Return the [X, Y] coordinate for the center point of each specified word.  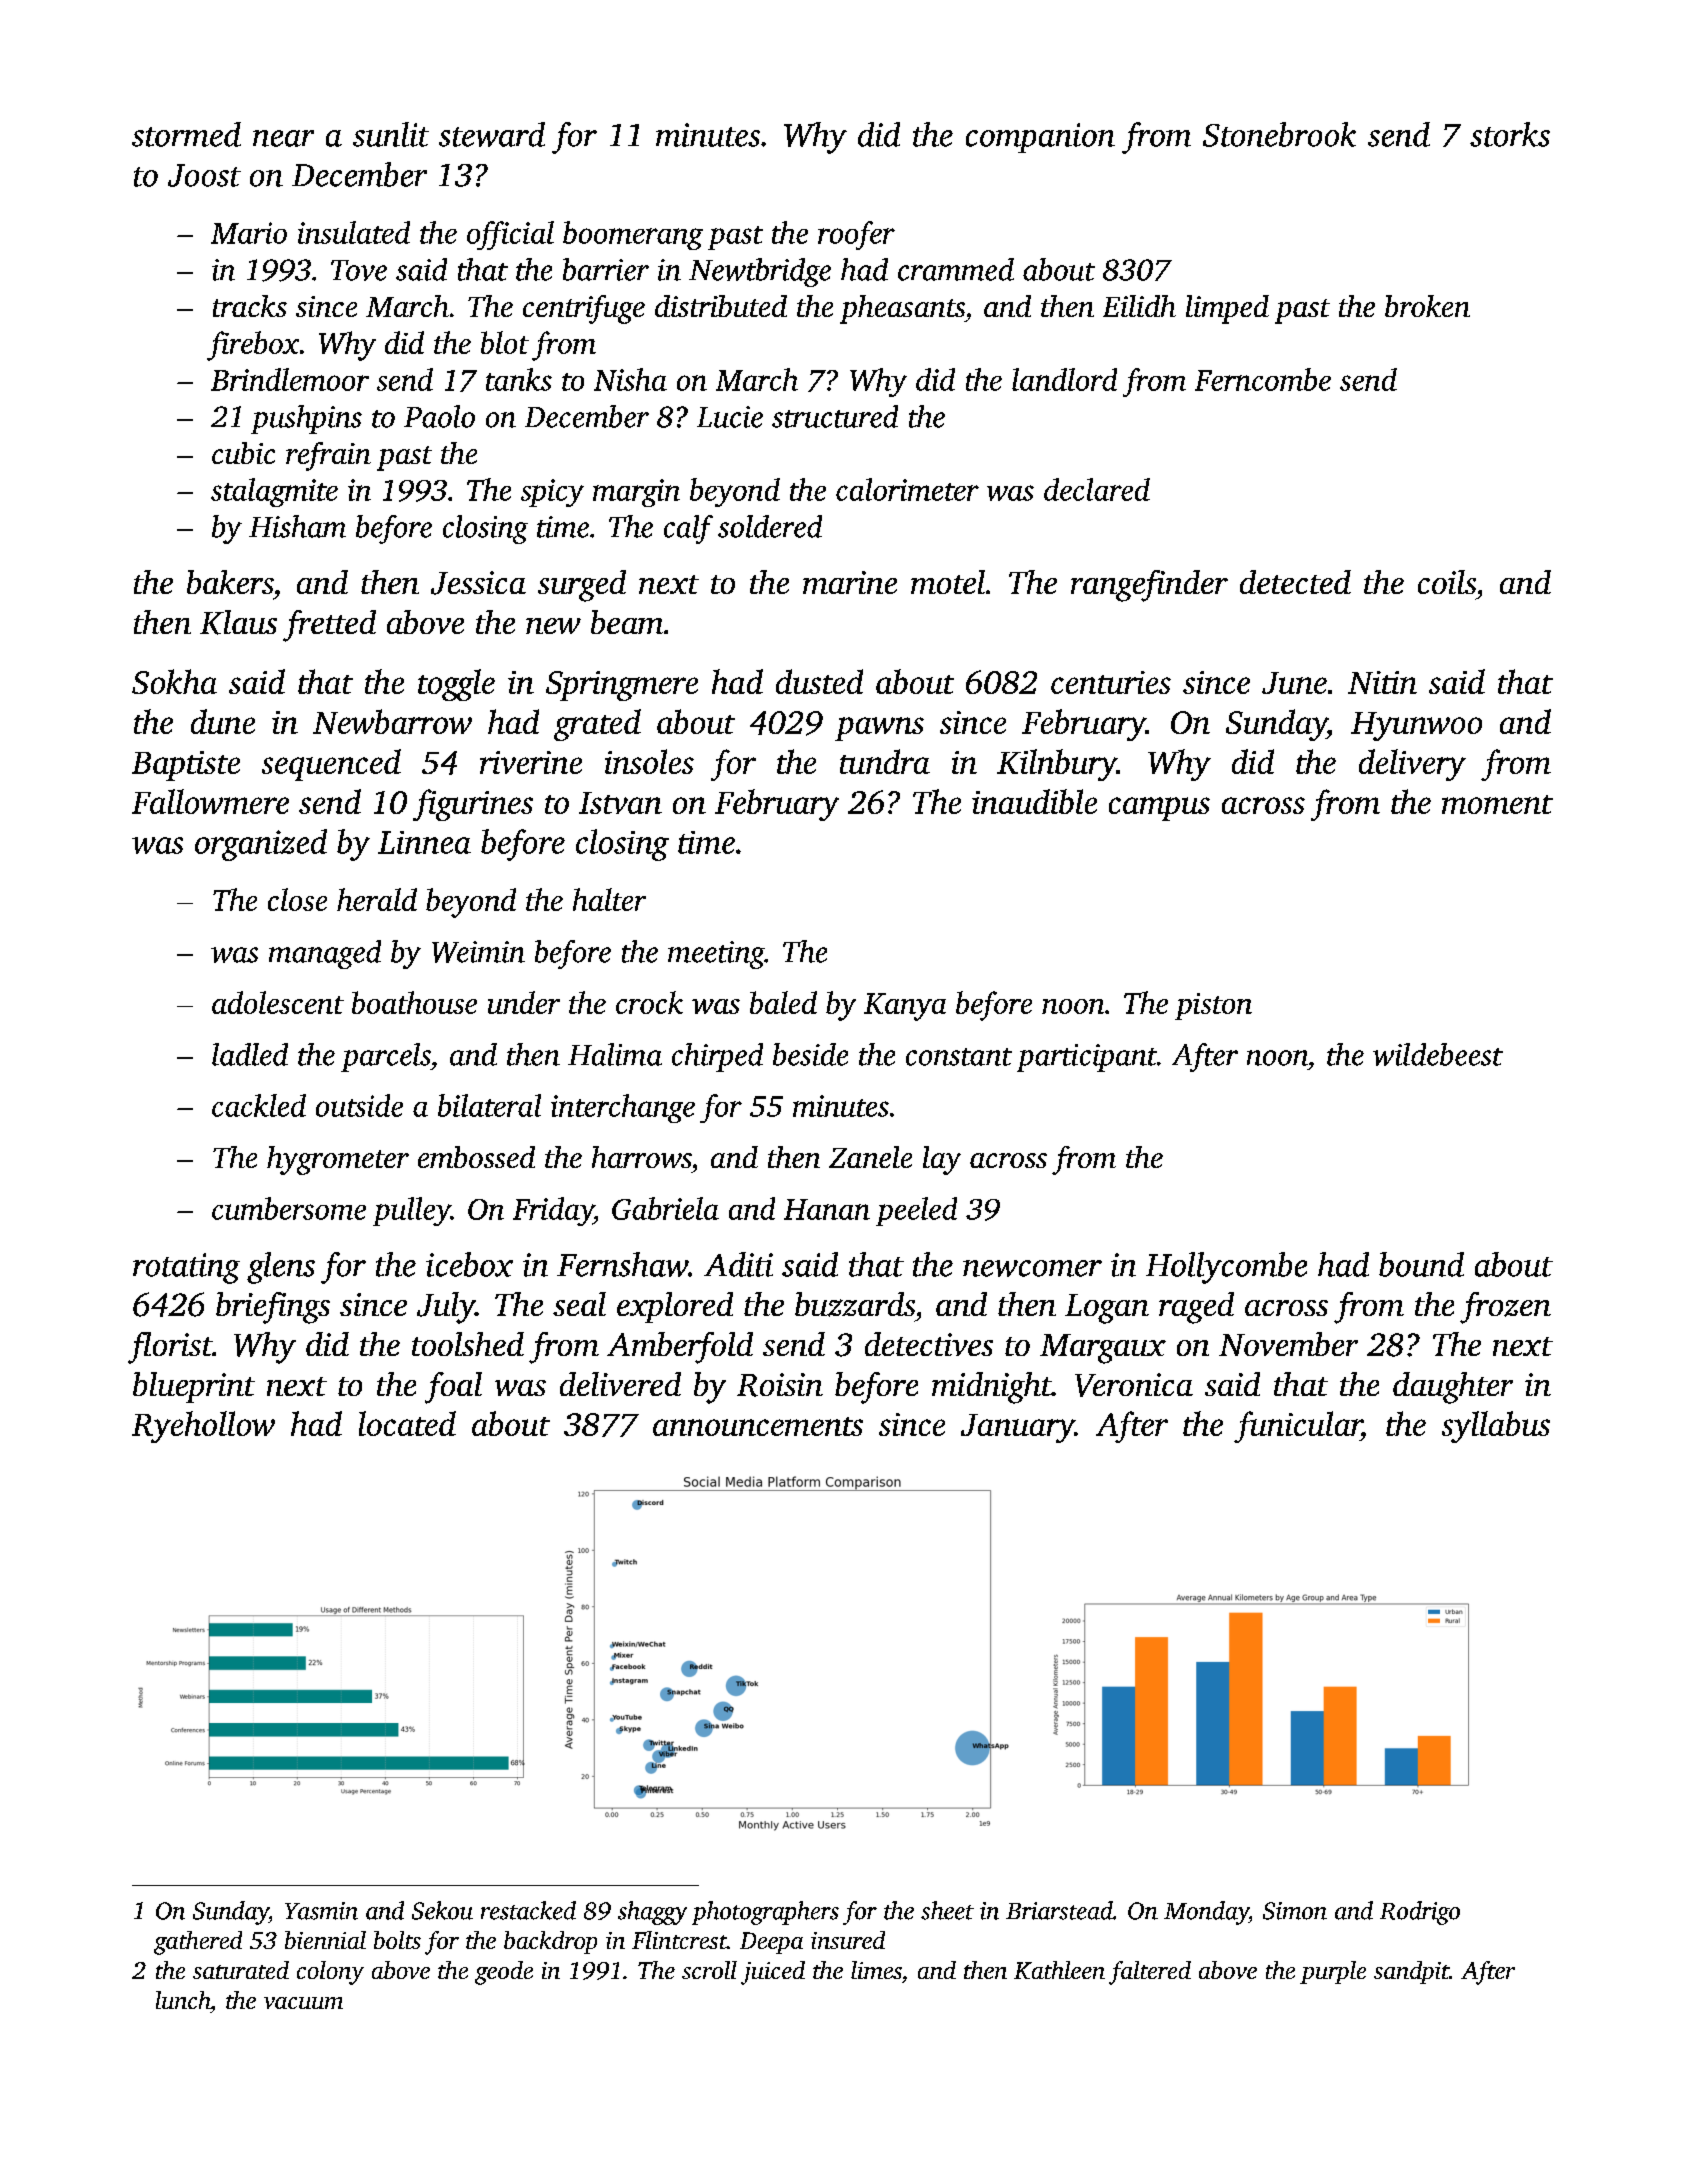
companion [1040, 138]
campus [1159, 809]
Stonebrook [1279, 134]
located [407, 1423]
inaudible [1034, 801]
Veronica [1134, 1385]
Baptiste [186, 766]
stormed [186, 134]
